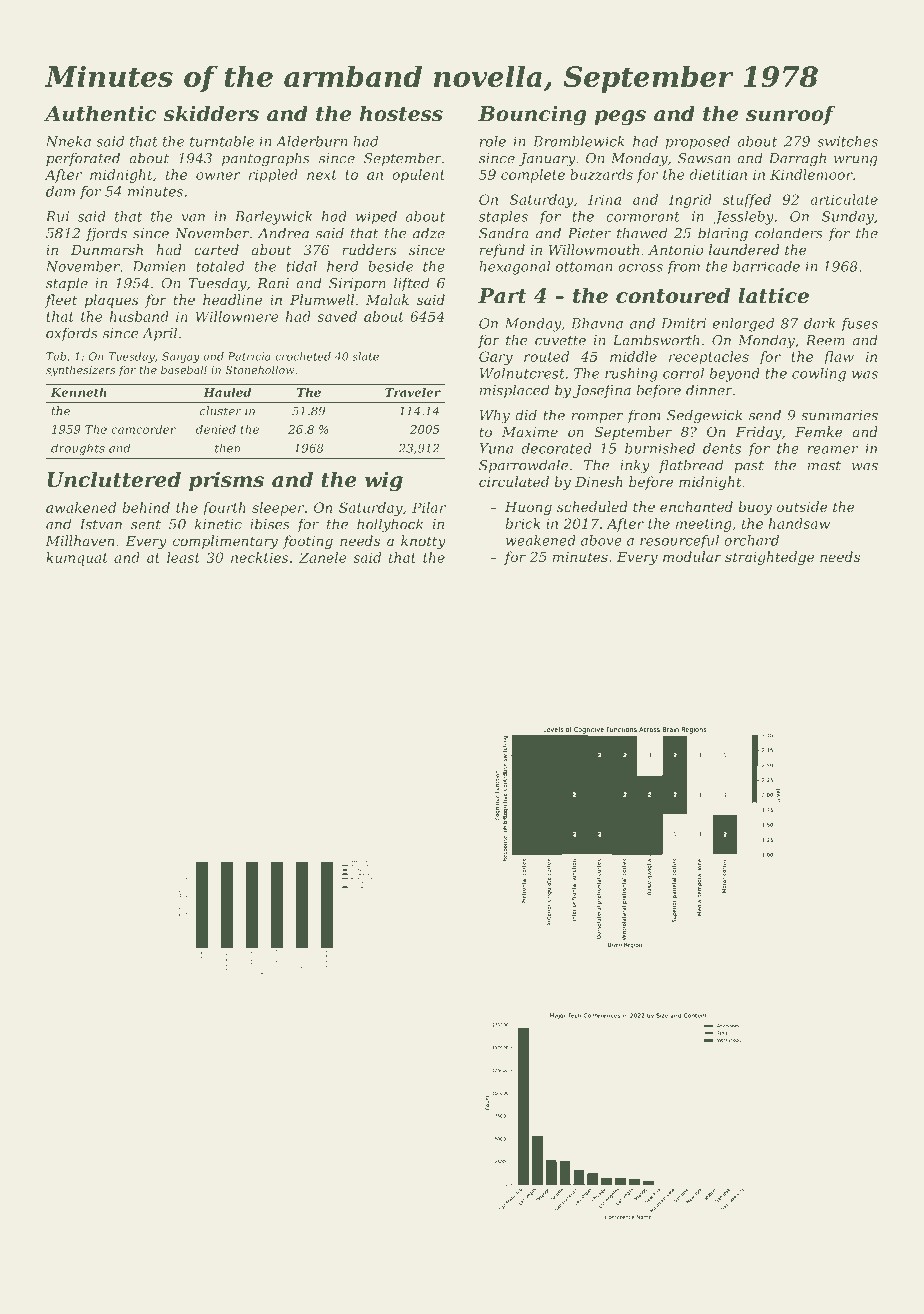 The height and width of the screenshot is (1314, 924). Describe the element at coordinates (303, 356) in the screenshot. I see `crocheted` at that location.
